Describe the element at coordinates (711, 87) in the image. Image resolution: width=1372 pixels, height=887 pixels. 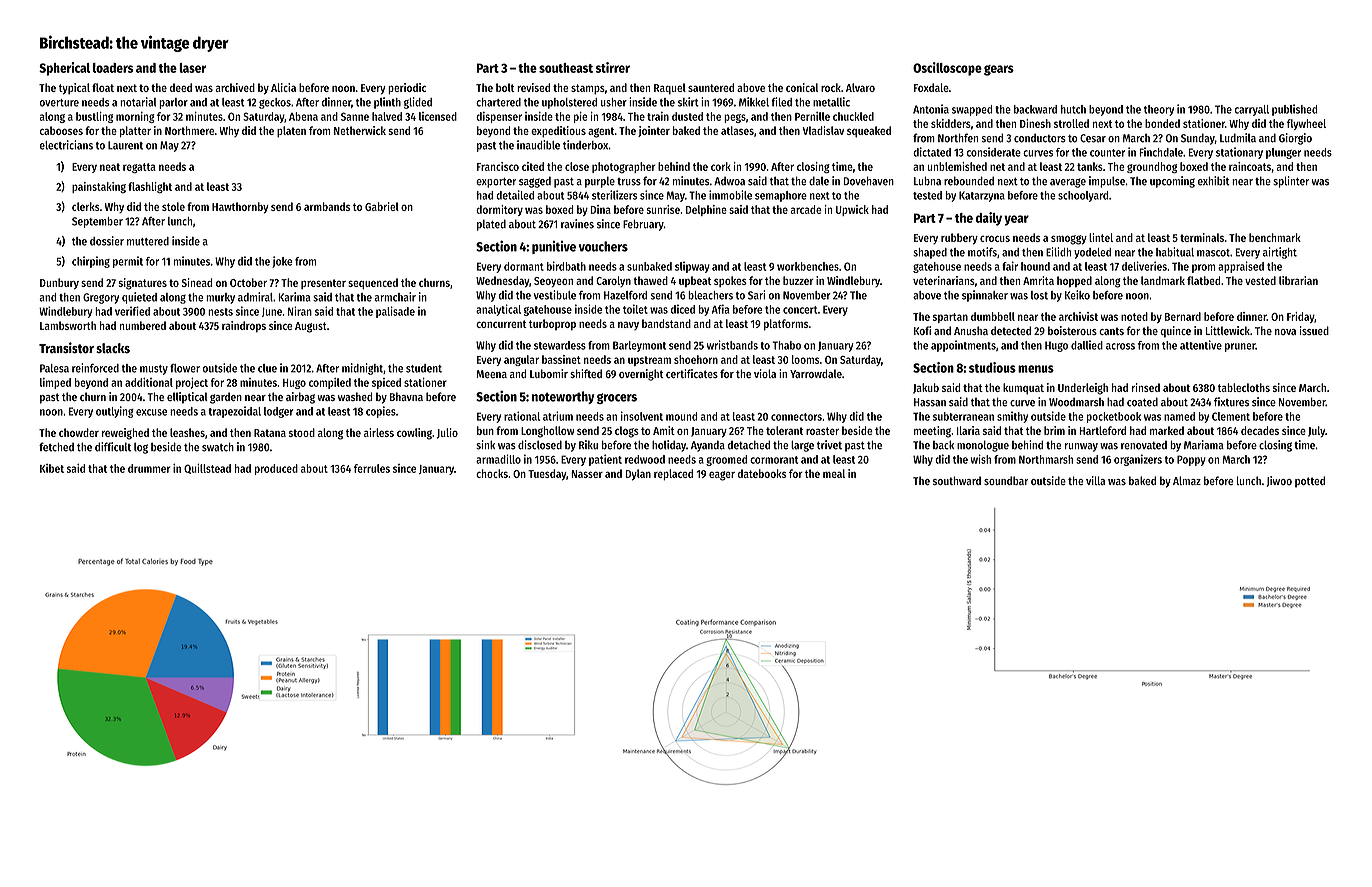
I see `sauntered` at that location.
